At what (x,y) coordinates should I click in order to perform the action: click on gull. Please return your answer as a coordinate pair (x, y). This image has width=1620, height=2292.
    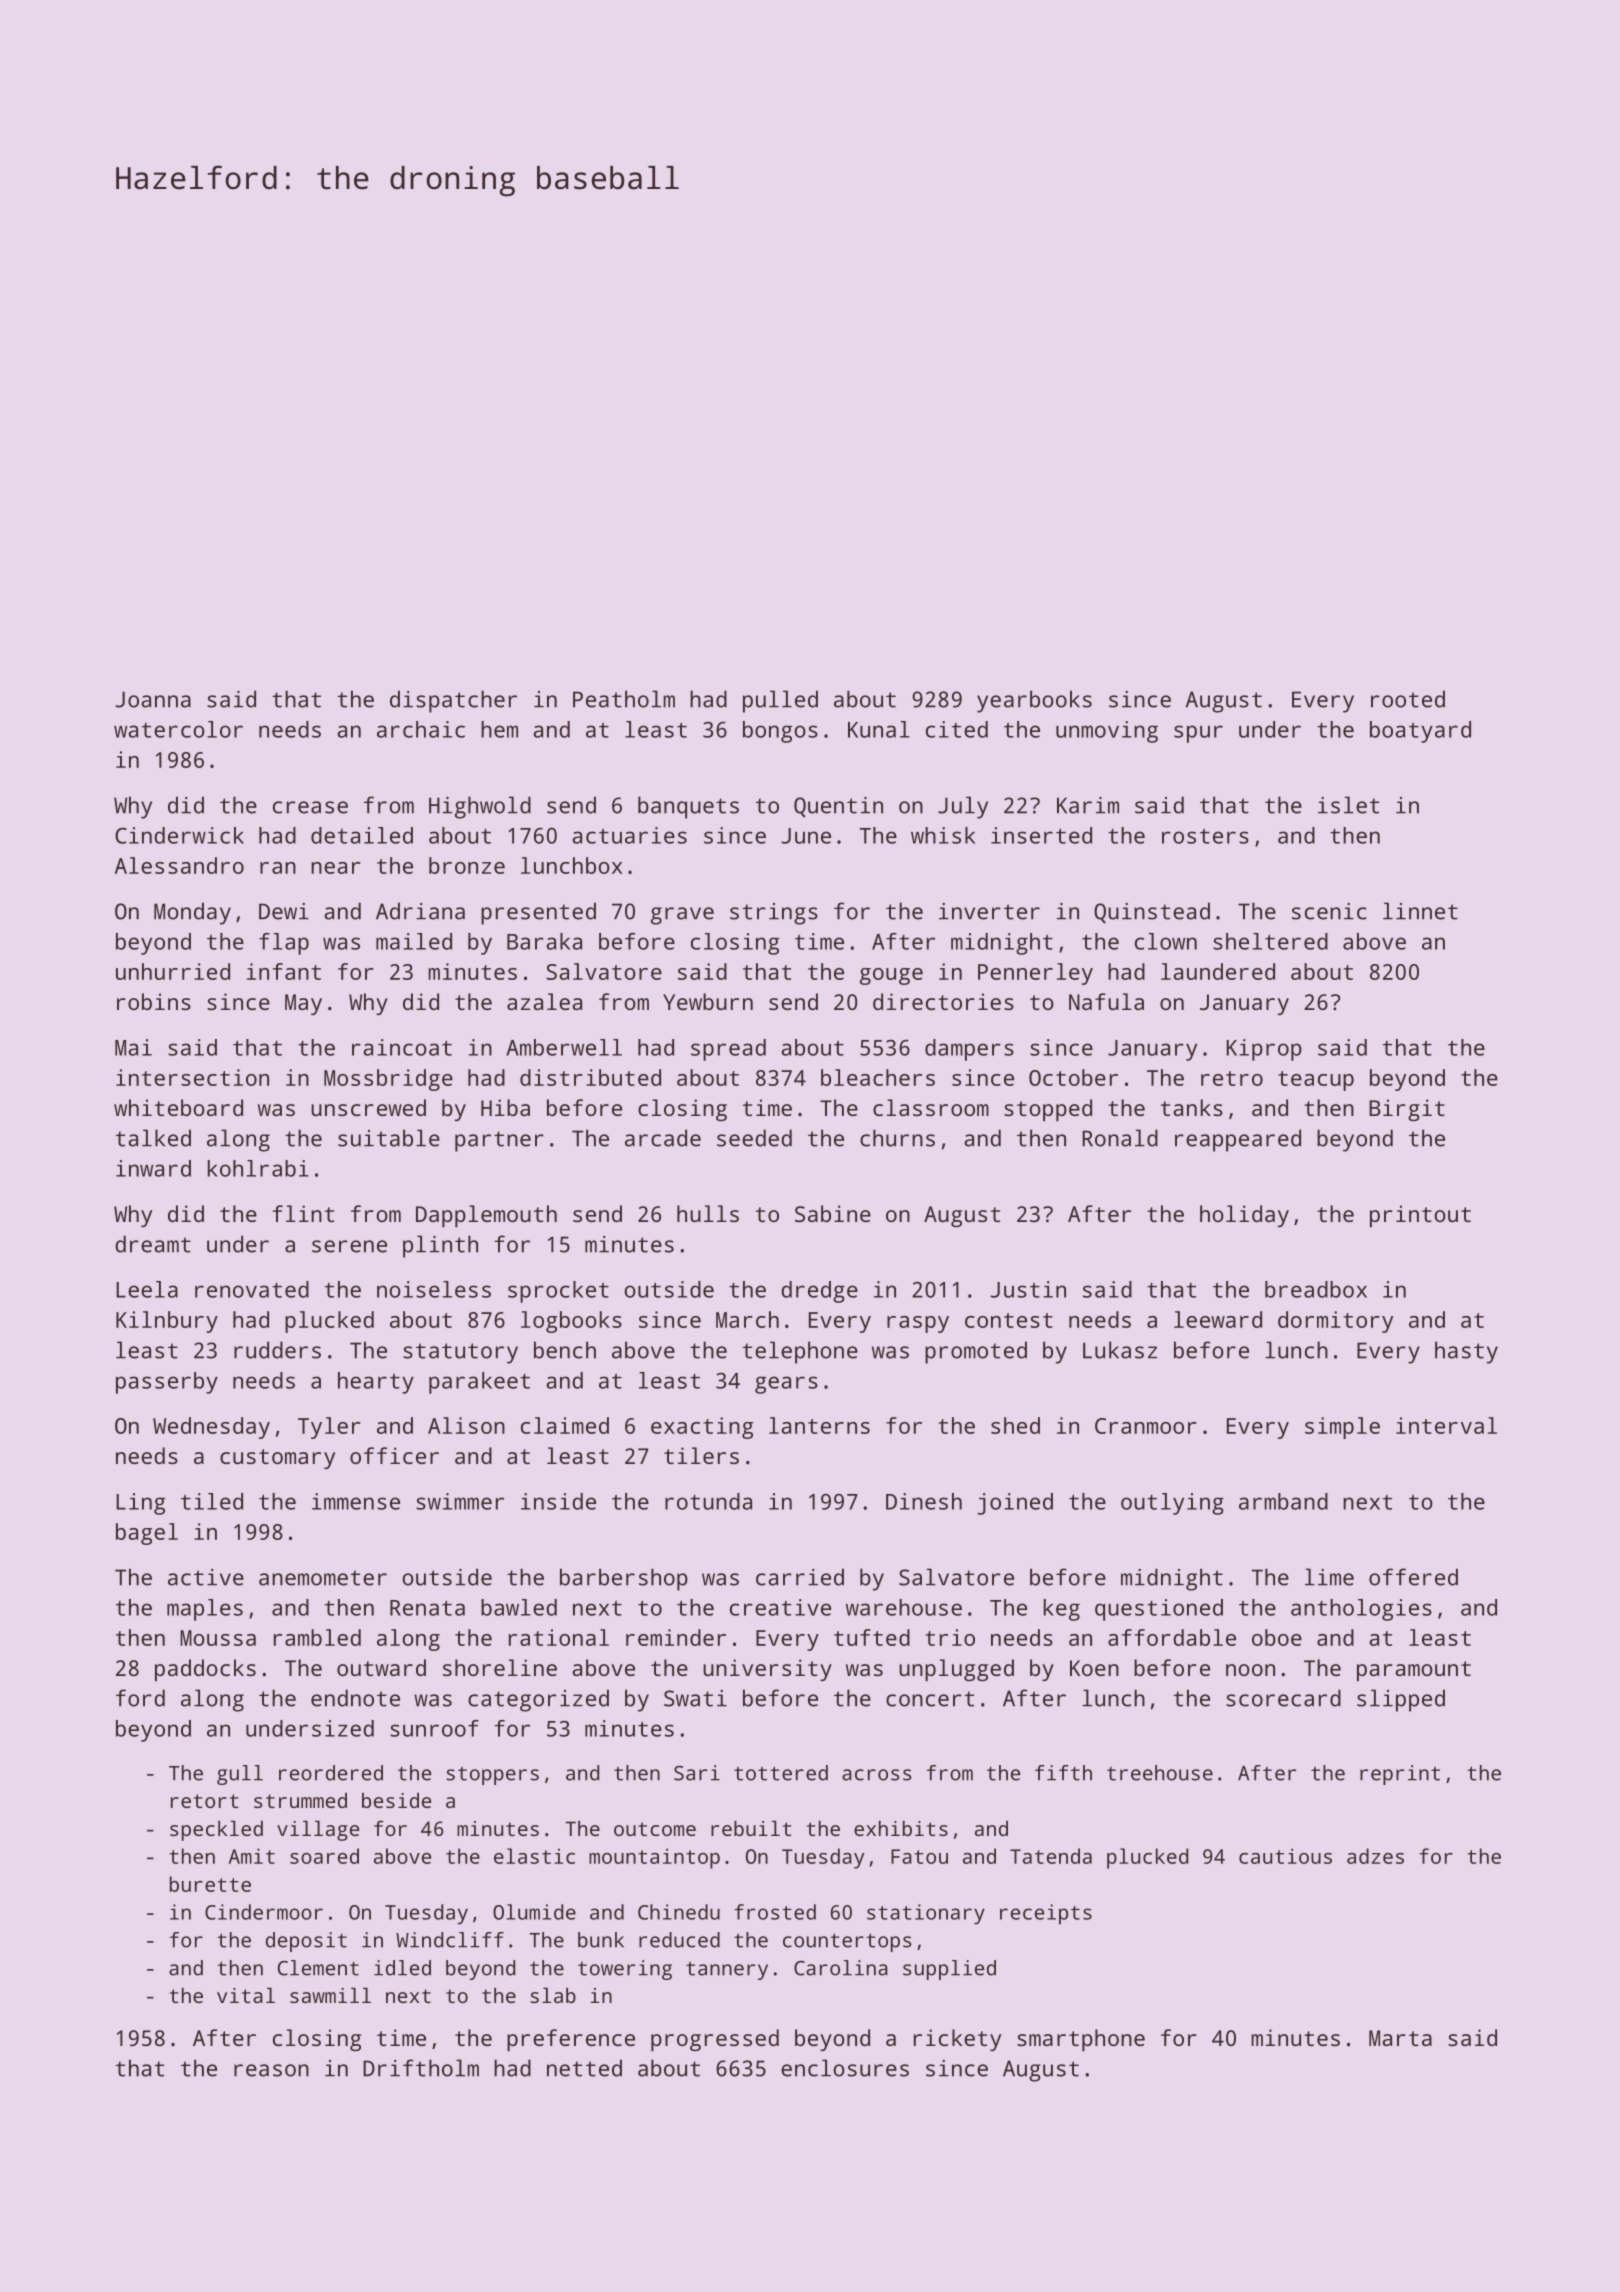
    Looking at the image, I should click on (240, 1775).
